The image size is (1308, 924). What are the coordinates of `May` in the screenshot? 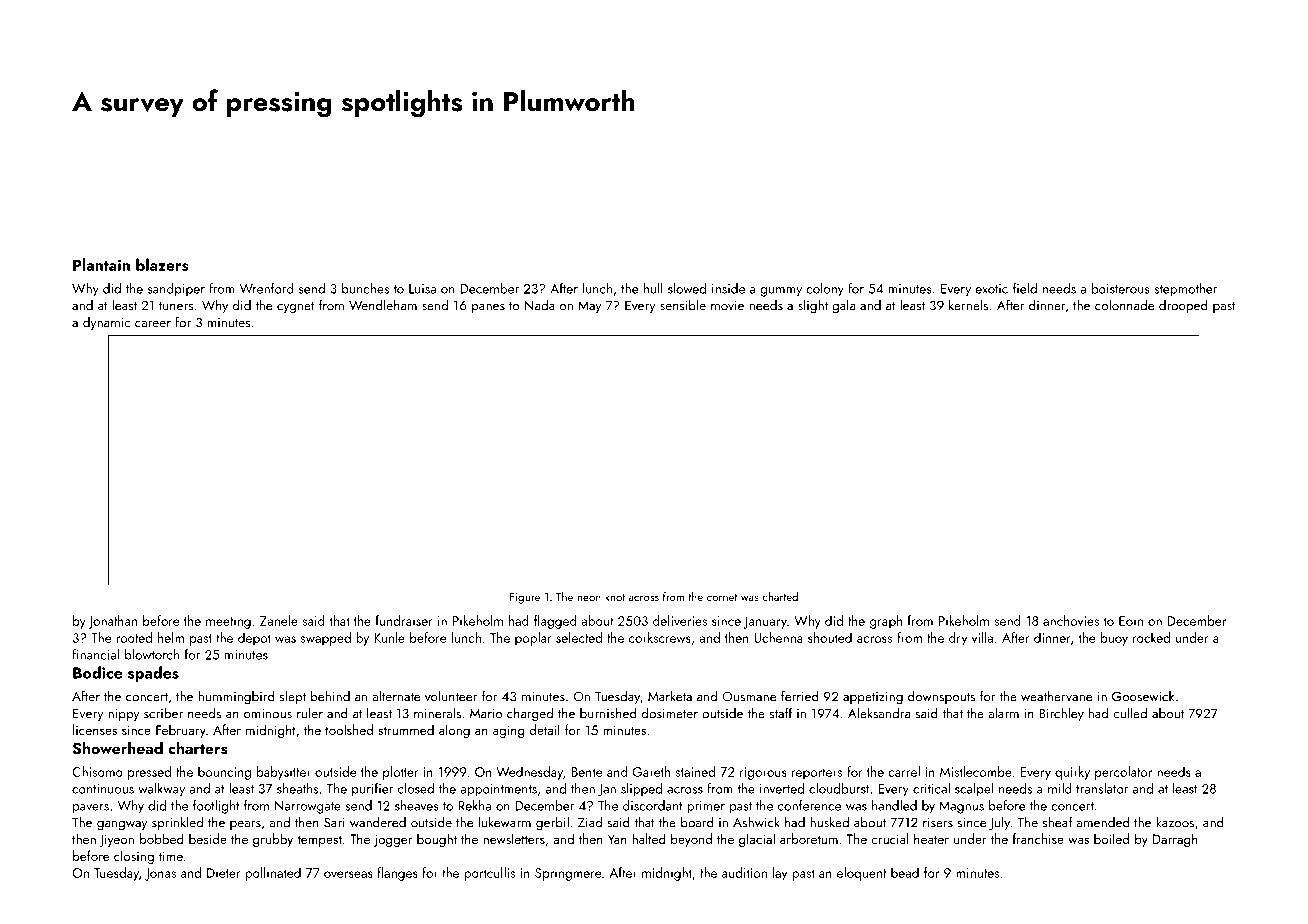 It's located at (590, 307).
